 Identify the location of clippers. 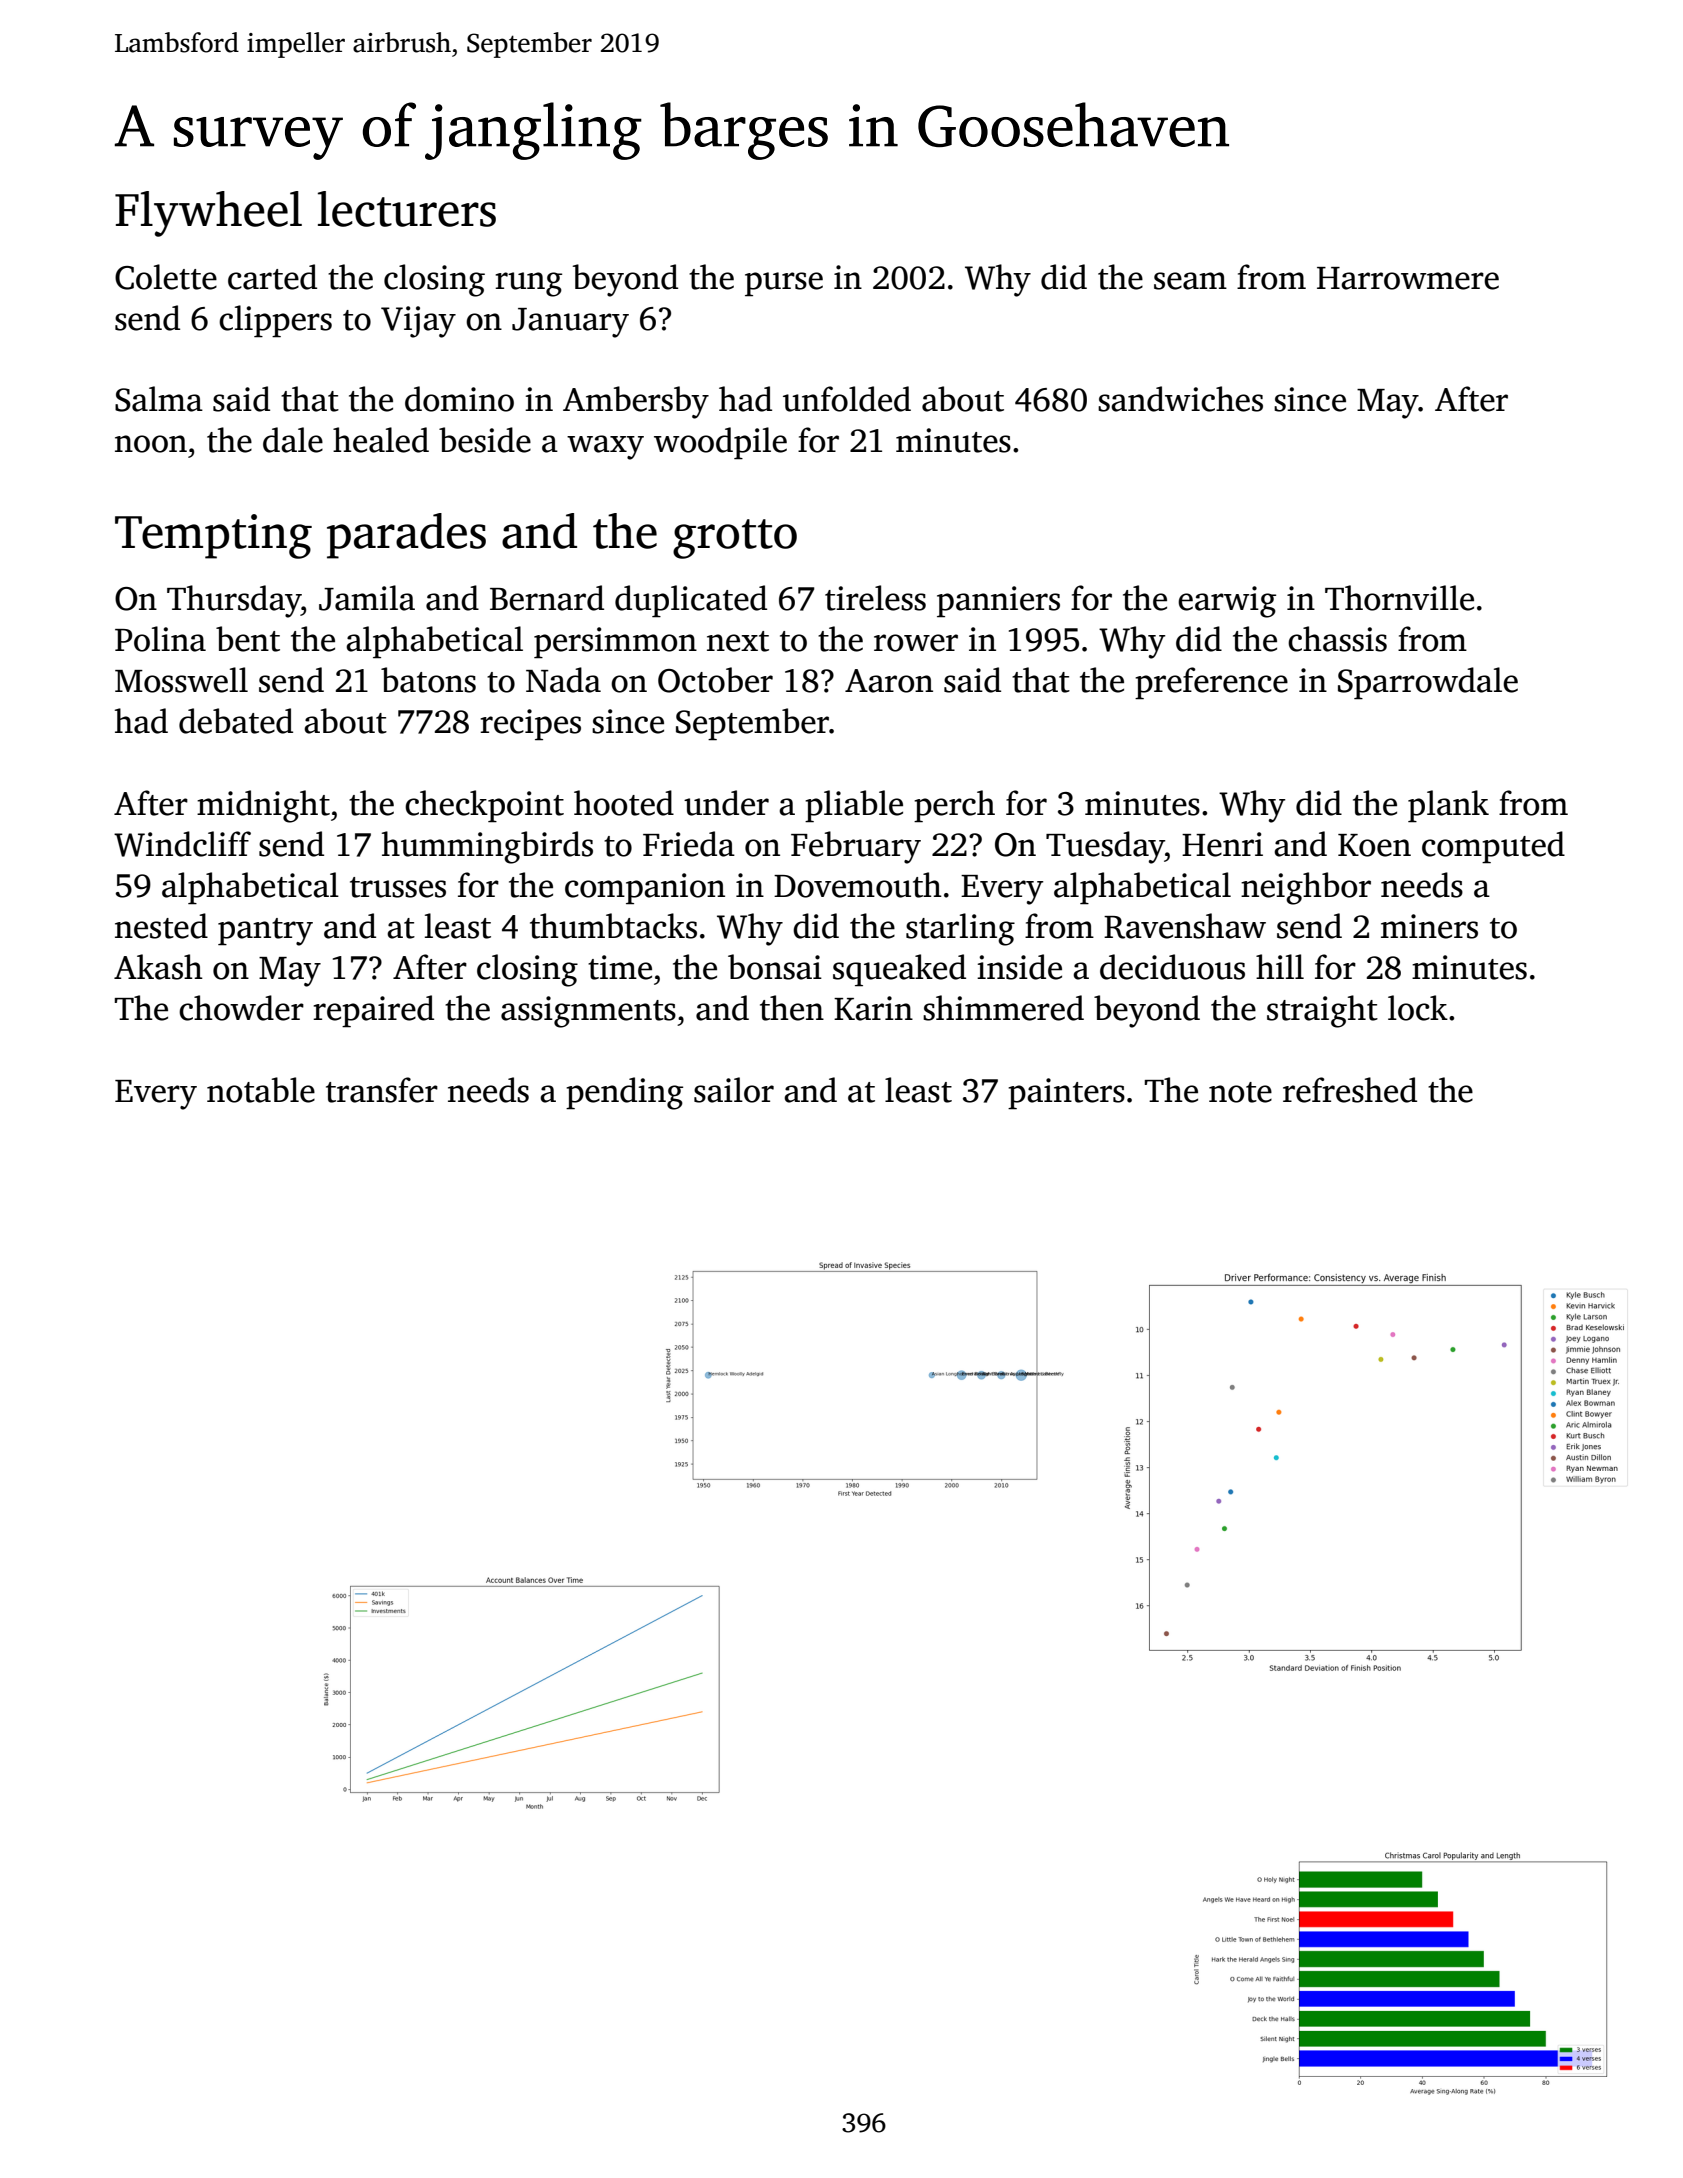
(275, 321).
